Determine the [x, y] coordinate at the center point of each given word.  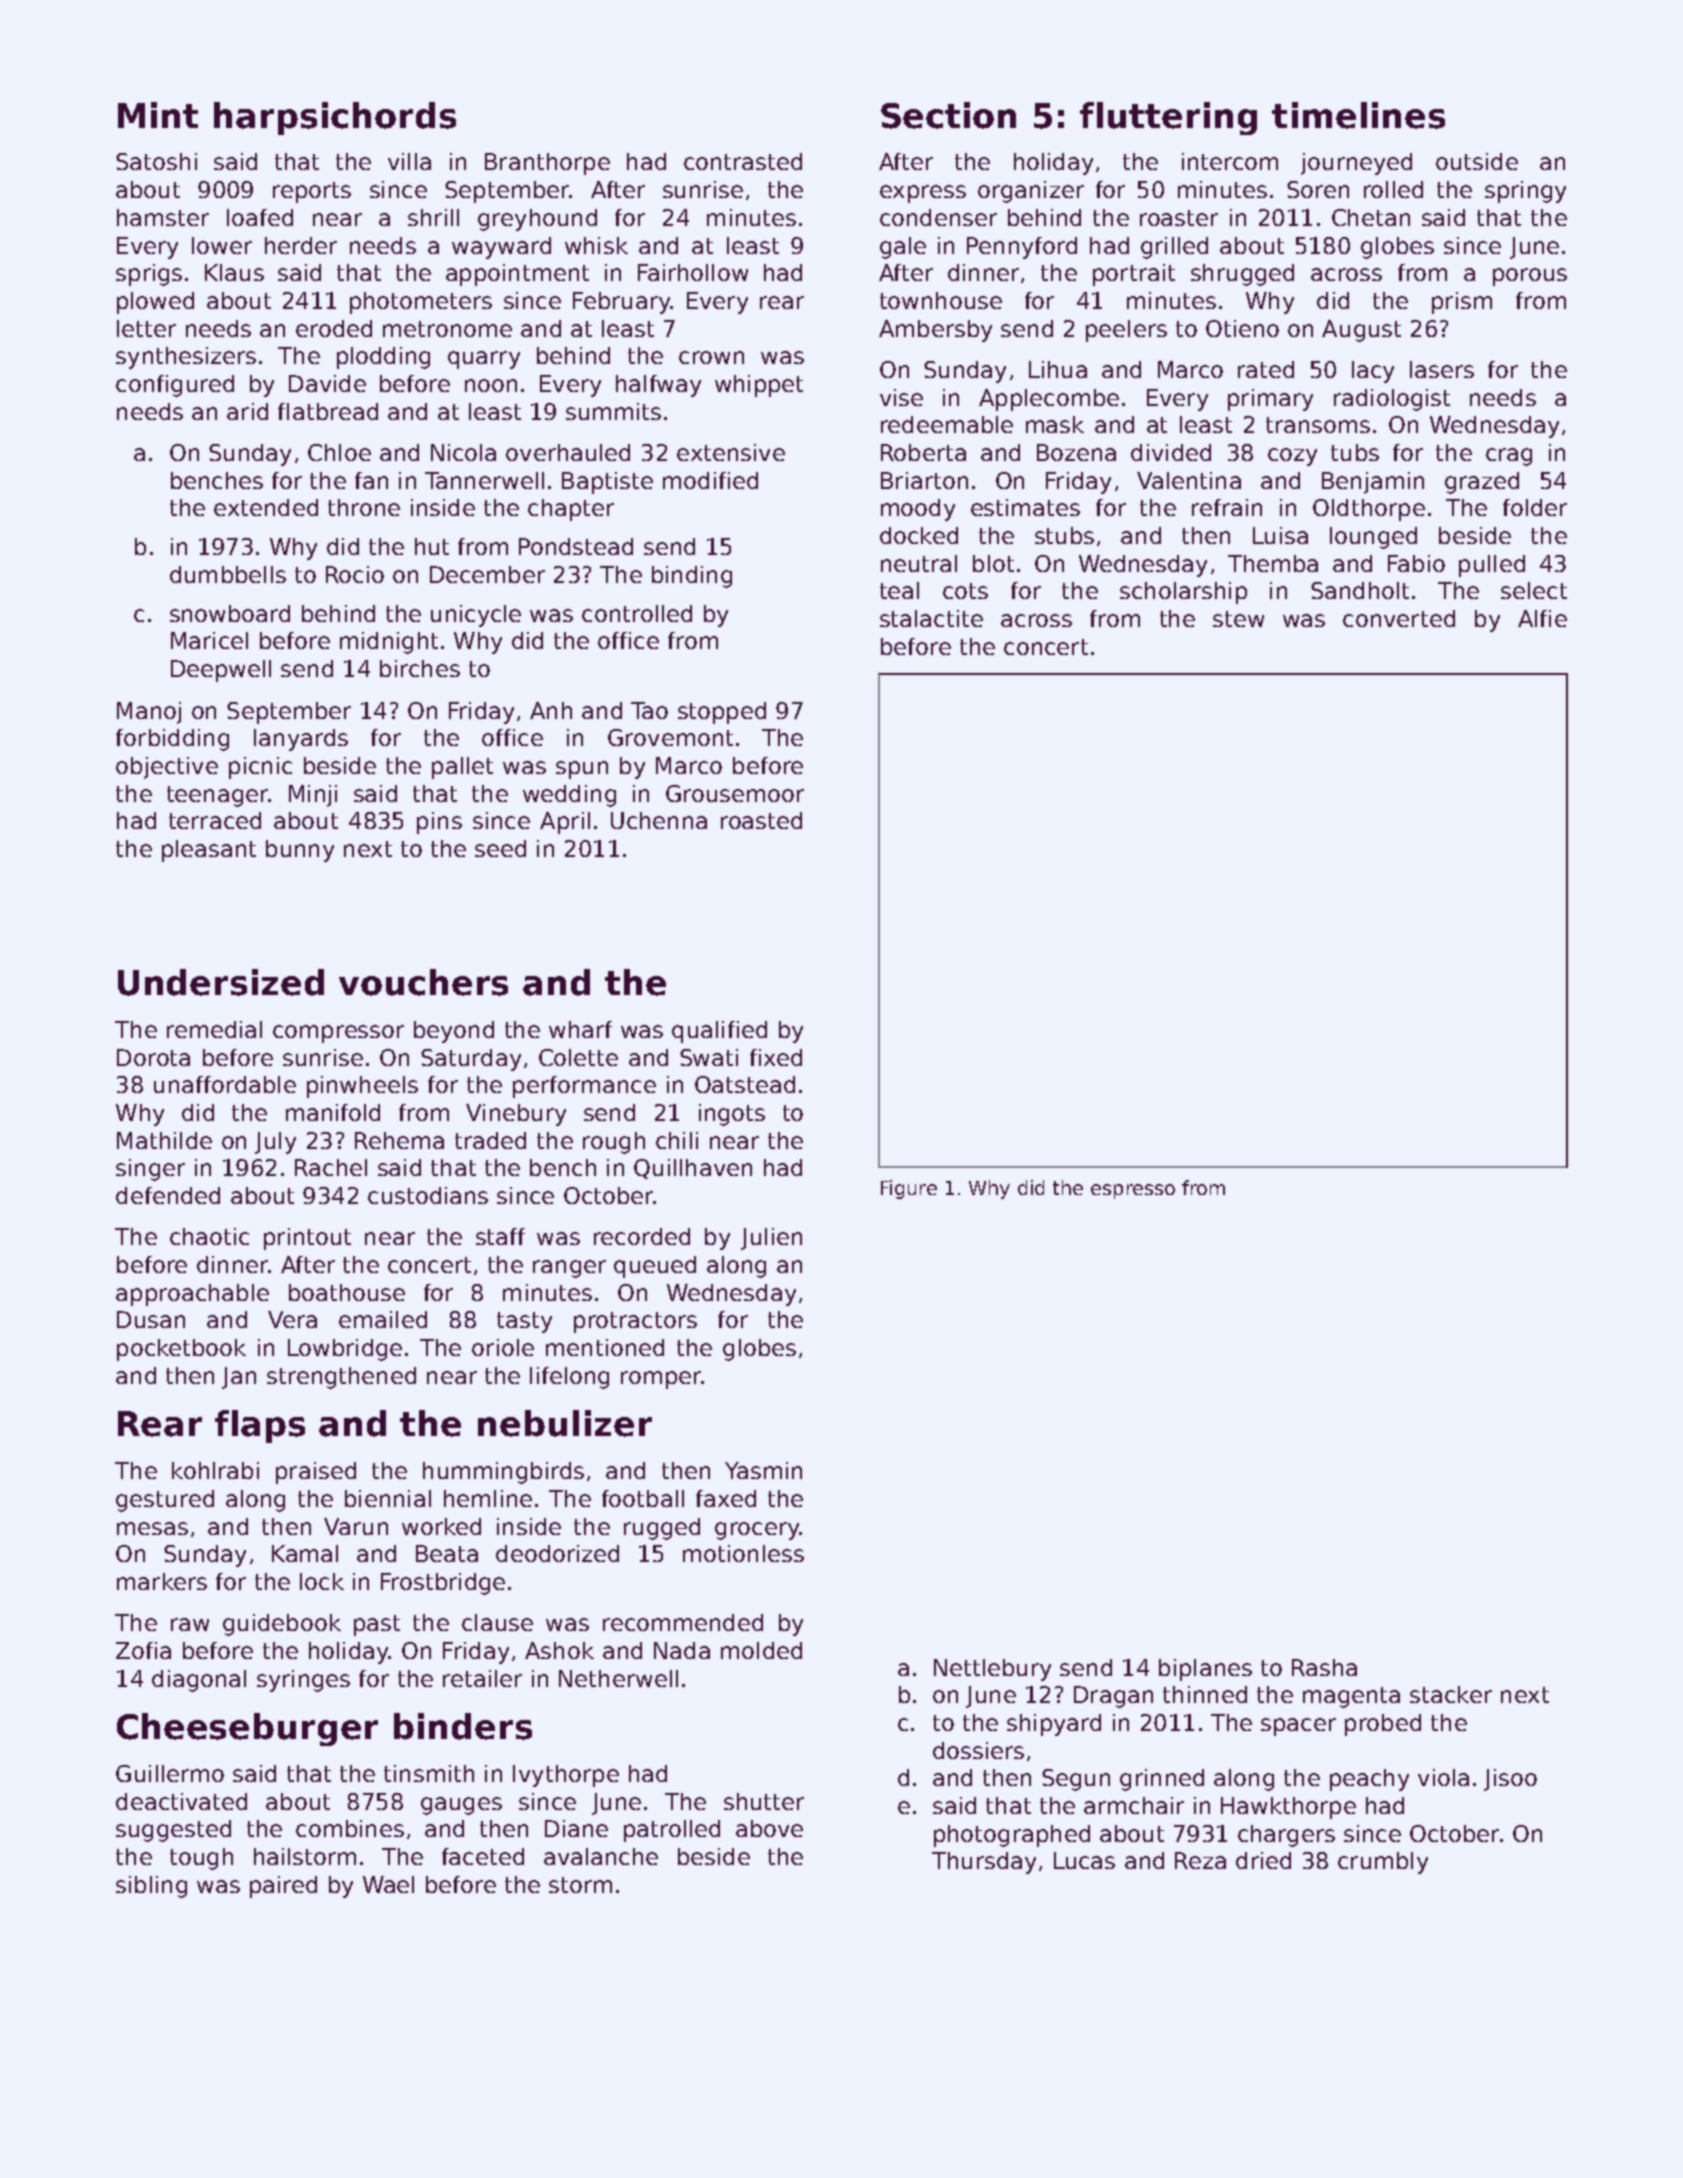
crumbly [1383, 1863]
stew [1238, 619]
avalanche [601, 1856]
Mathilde [164, 1140]
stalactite [931, 618]
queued [655, 1267]
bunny [300, 851]
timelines [1358, 115]
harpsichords [335, 118]
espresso [1133, 1191]
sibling [151, 1887]
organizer [1031, 192]
